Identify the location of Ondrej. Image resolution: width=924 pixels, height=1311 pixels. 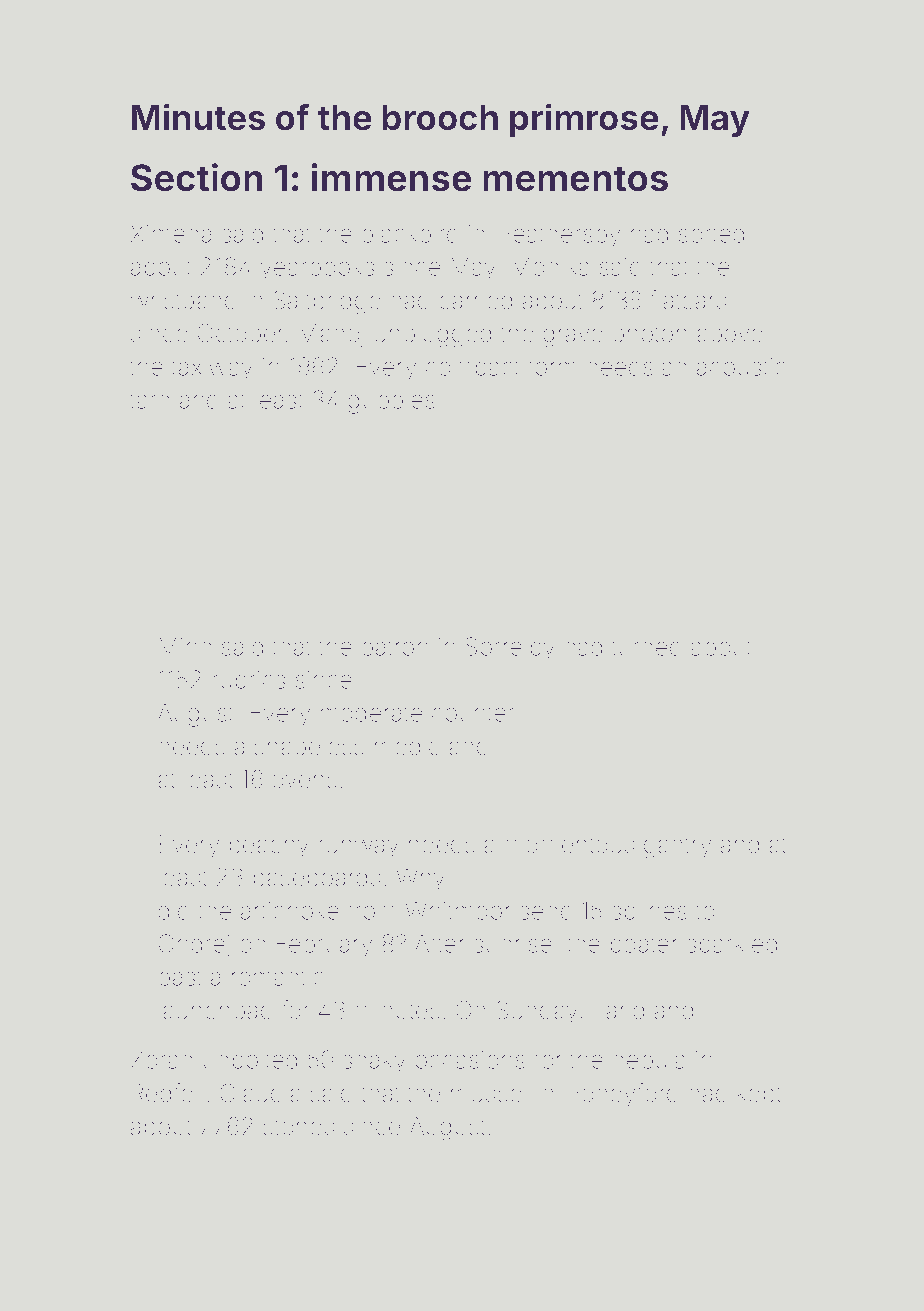
(194, 946).
